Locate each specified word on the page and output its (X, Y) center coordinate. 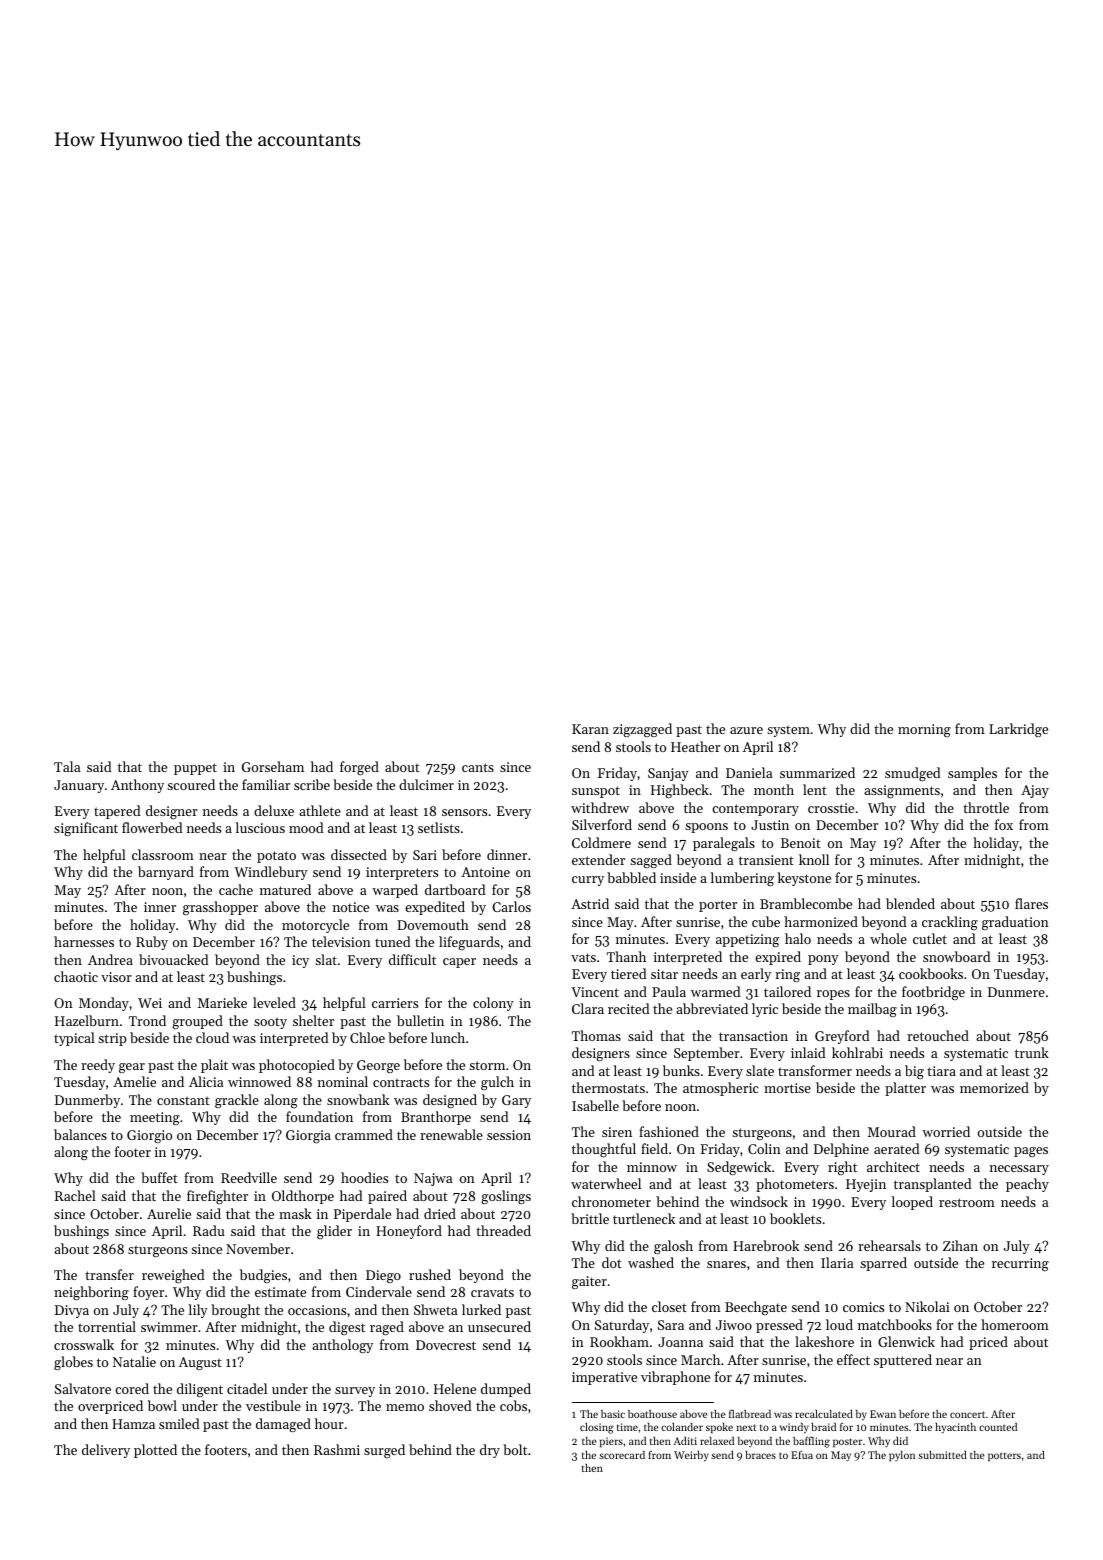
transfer (109, 1274)
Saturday (622, 1326)
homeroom (1015, 1324)
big (914, 1072)
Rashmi (337, 1449)
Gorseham (273, 766)
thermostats (608, 1087)
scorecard (622, 1455)
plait (214, 1066)
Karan (590, 729)
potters (1004, 1457)
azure (746, 730)
